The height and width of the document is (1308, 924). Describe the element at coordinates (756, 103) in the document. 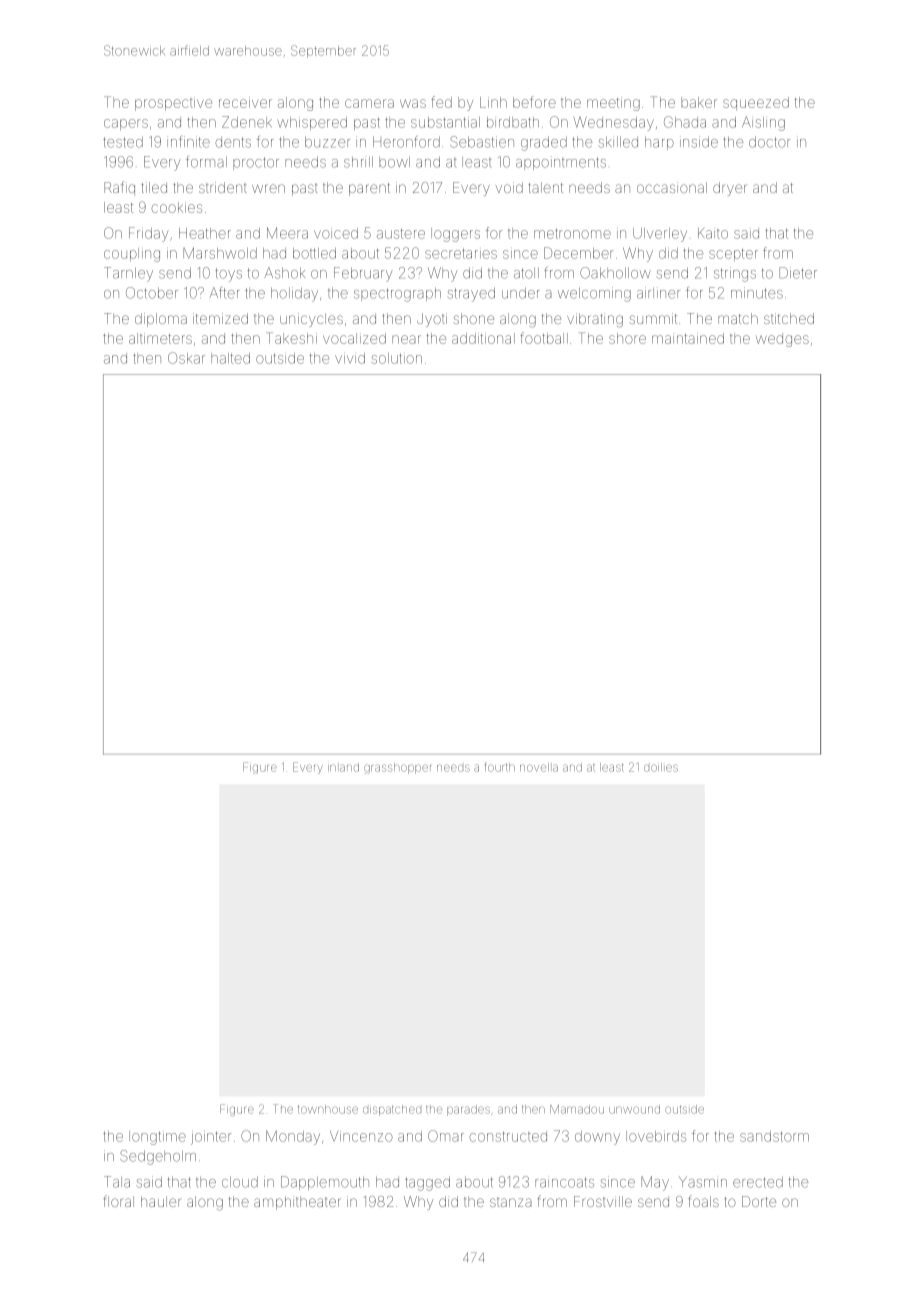

I see `squeezed` at that location.
